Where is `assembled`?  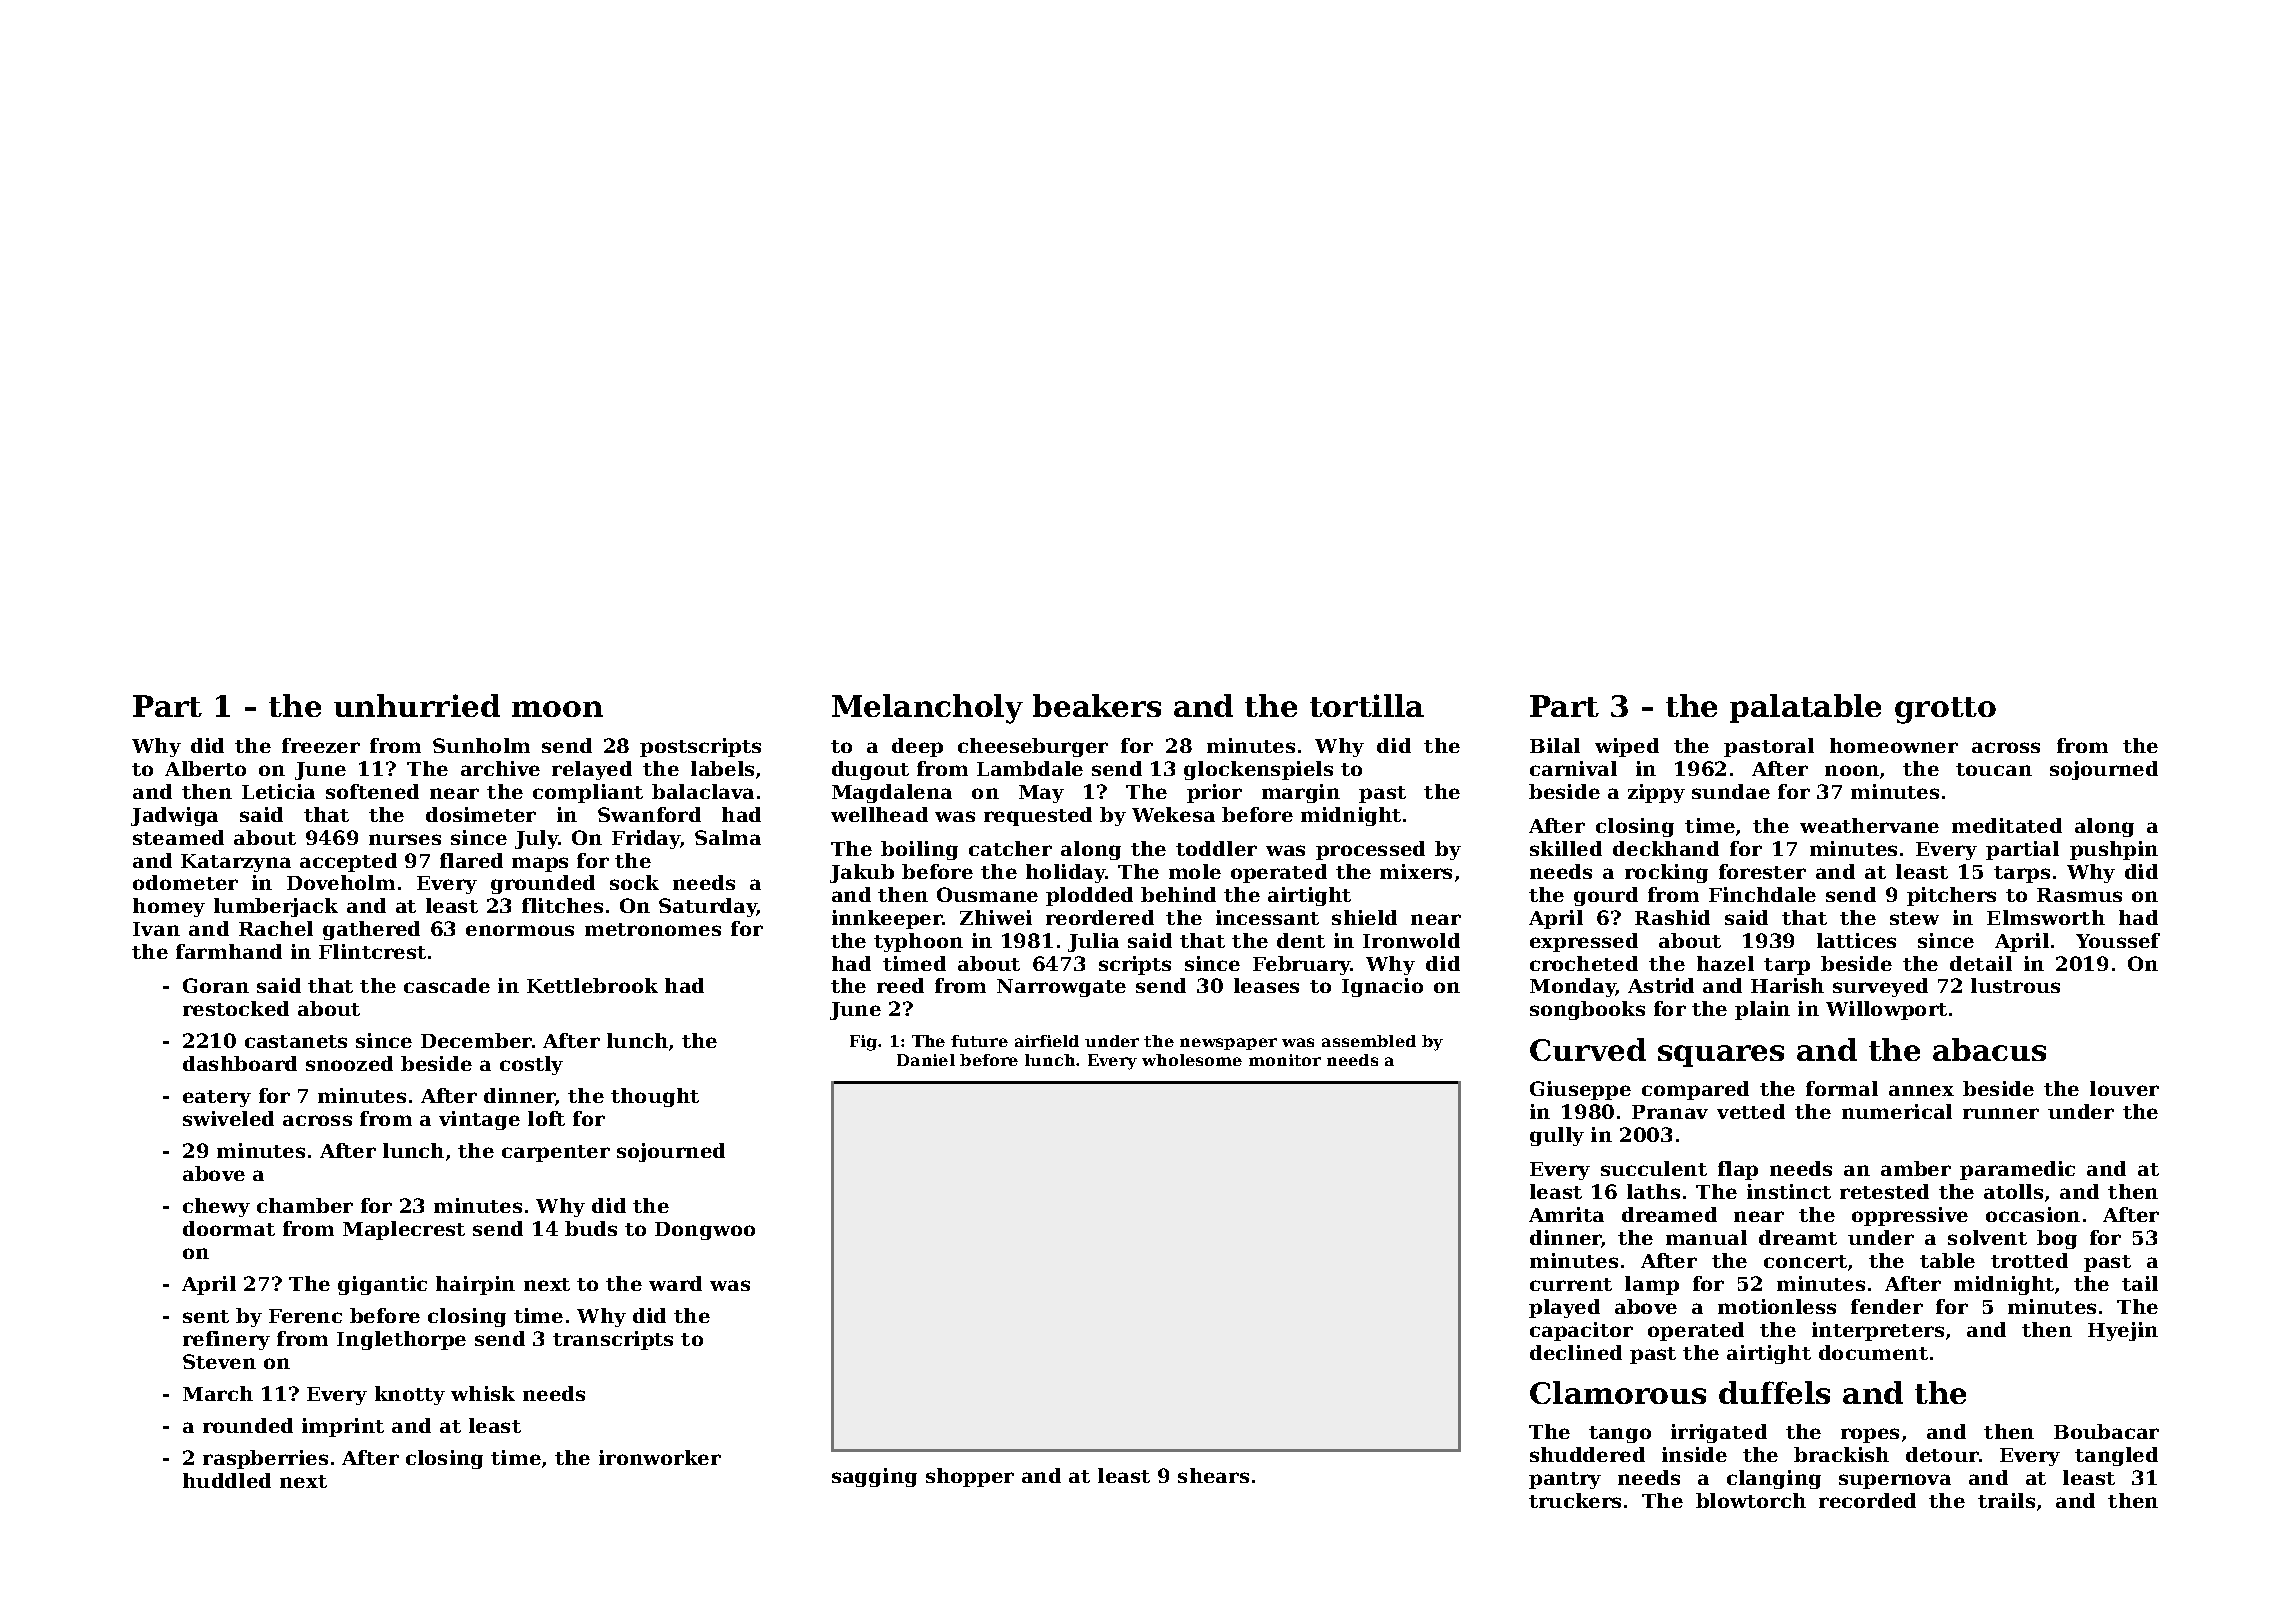 assembled is located at coordinates (1369, 1041).
